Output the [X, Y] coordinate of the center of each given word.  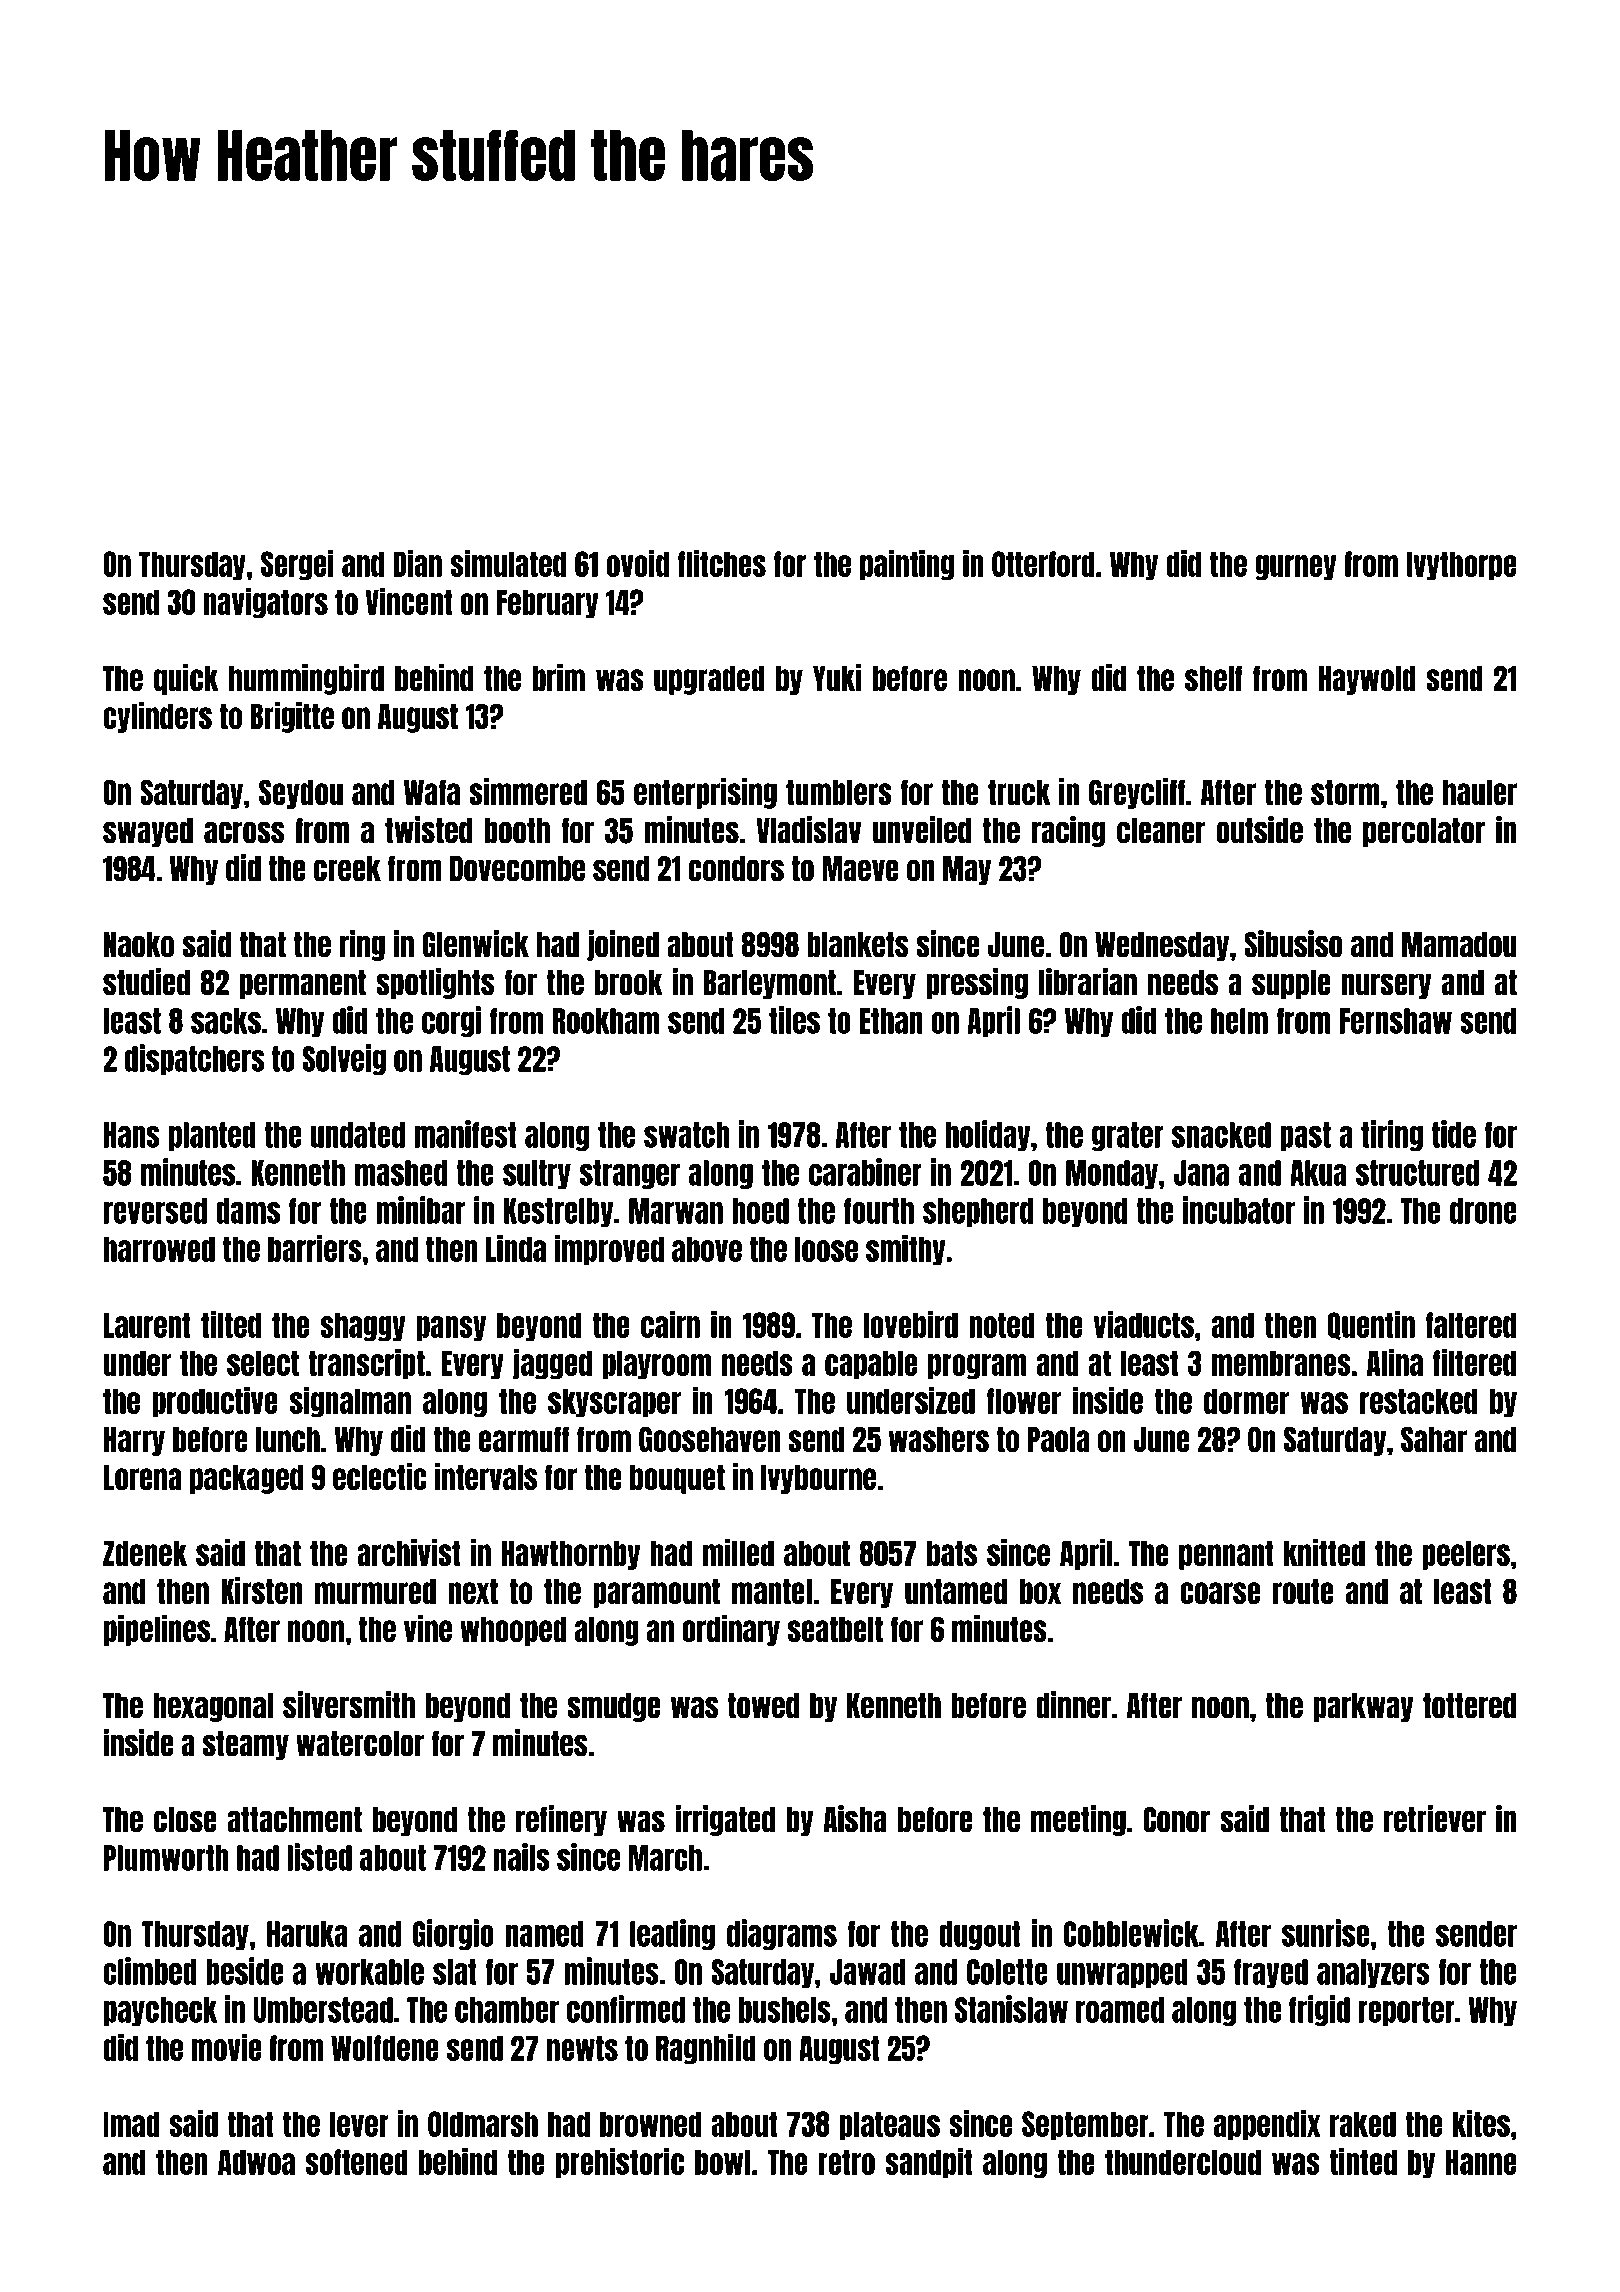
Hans [132, 1135]
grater [1128, 1136]
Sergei [297, 565]
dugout [979, 1935]
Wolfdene [385, 2048]
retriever [1435, 1819]
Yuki [837, 677]
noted [1002, 1325]
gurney [1295, 568]
